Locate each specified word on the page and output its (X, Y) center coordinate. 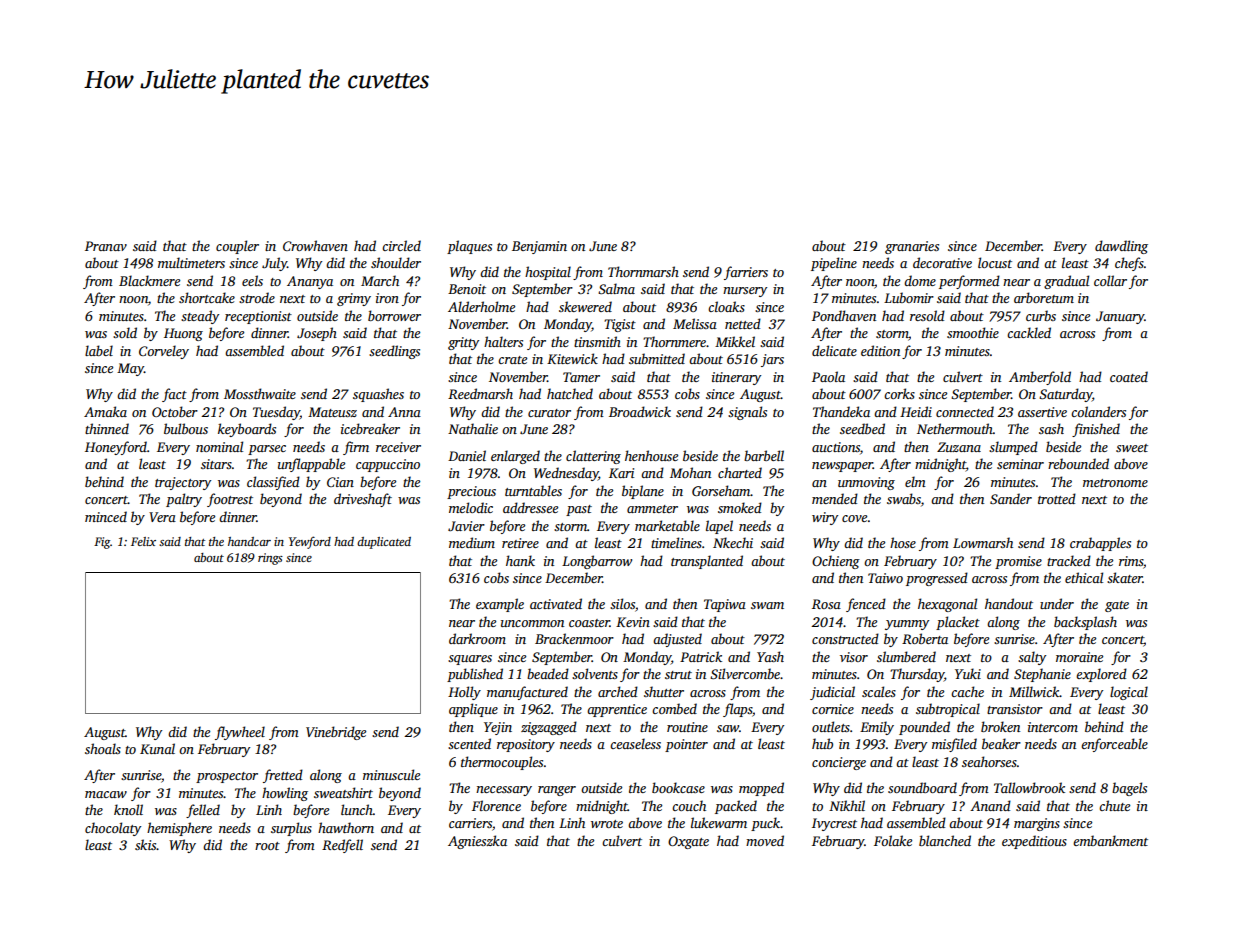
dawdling (1121, 247)
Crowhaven (315, 245)
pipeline (834, 264)
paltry (184, 500)
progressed (937, 579)
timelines (676, 542)
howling (285, 794)
